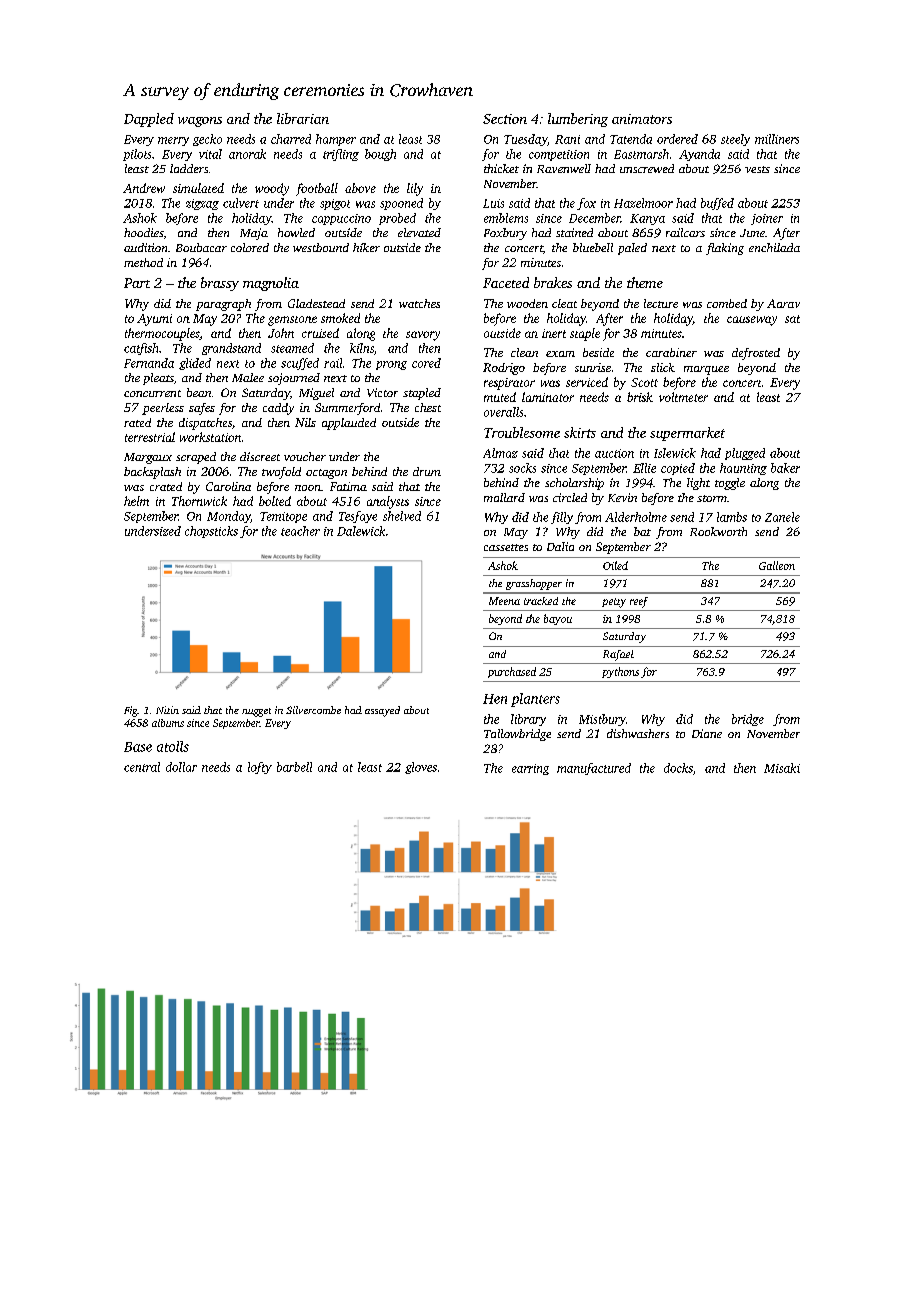 The height and width of the document is (1308, 924). What do you see at coordinates (640, 397) in the document?
I see `brisk` at bounding box center [640, 397].
